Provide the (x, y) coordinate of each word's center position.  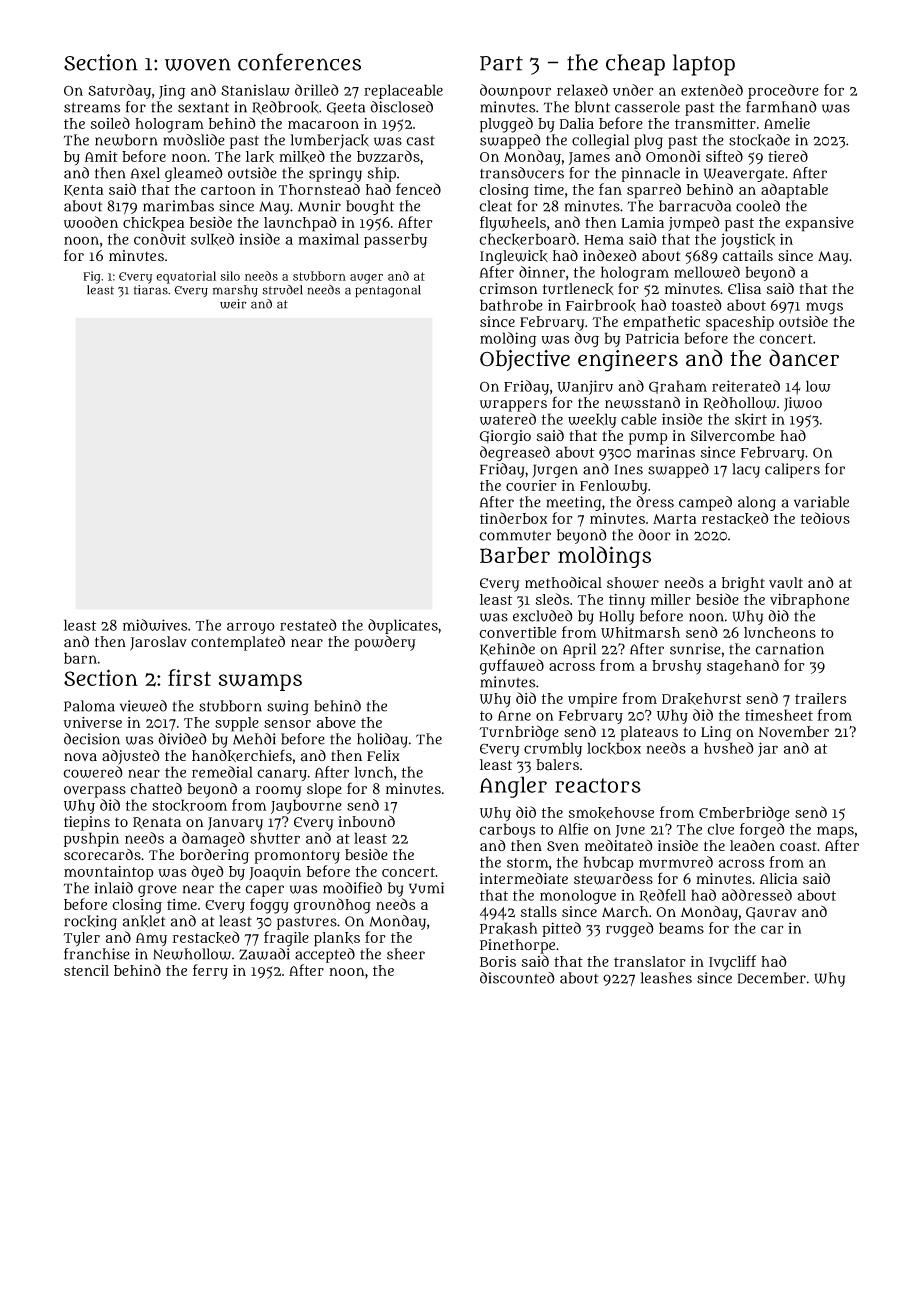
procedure (783, 91)
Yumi (426, 888)
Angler (513, 787)
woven (198, 64)
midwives (155, 625)
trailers (820, 698)
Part (501, 63)
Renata (157, 823)
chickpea (154, 224)
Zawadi (264, 954)
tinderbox (513, 518)
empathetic (661, 323)
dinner (542, 272)
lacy (746, 470)
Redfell (662, 896)
